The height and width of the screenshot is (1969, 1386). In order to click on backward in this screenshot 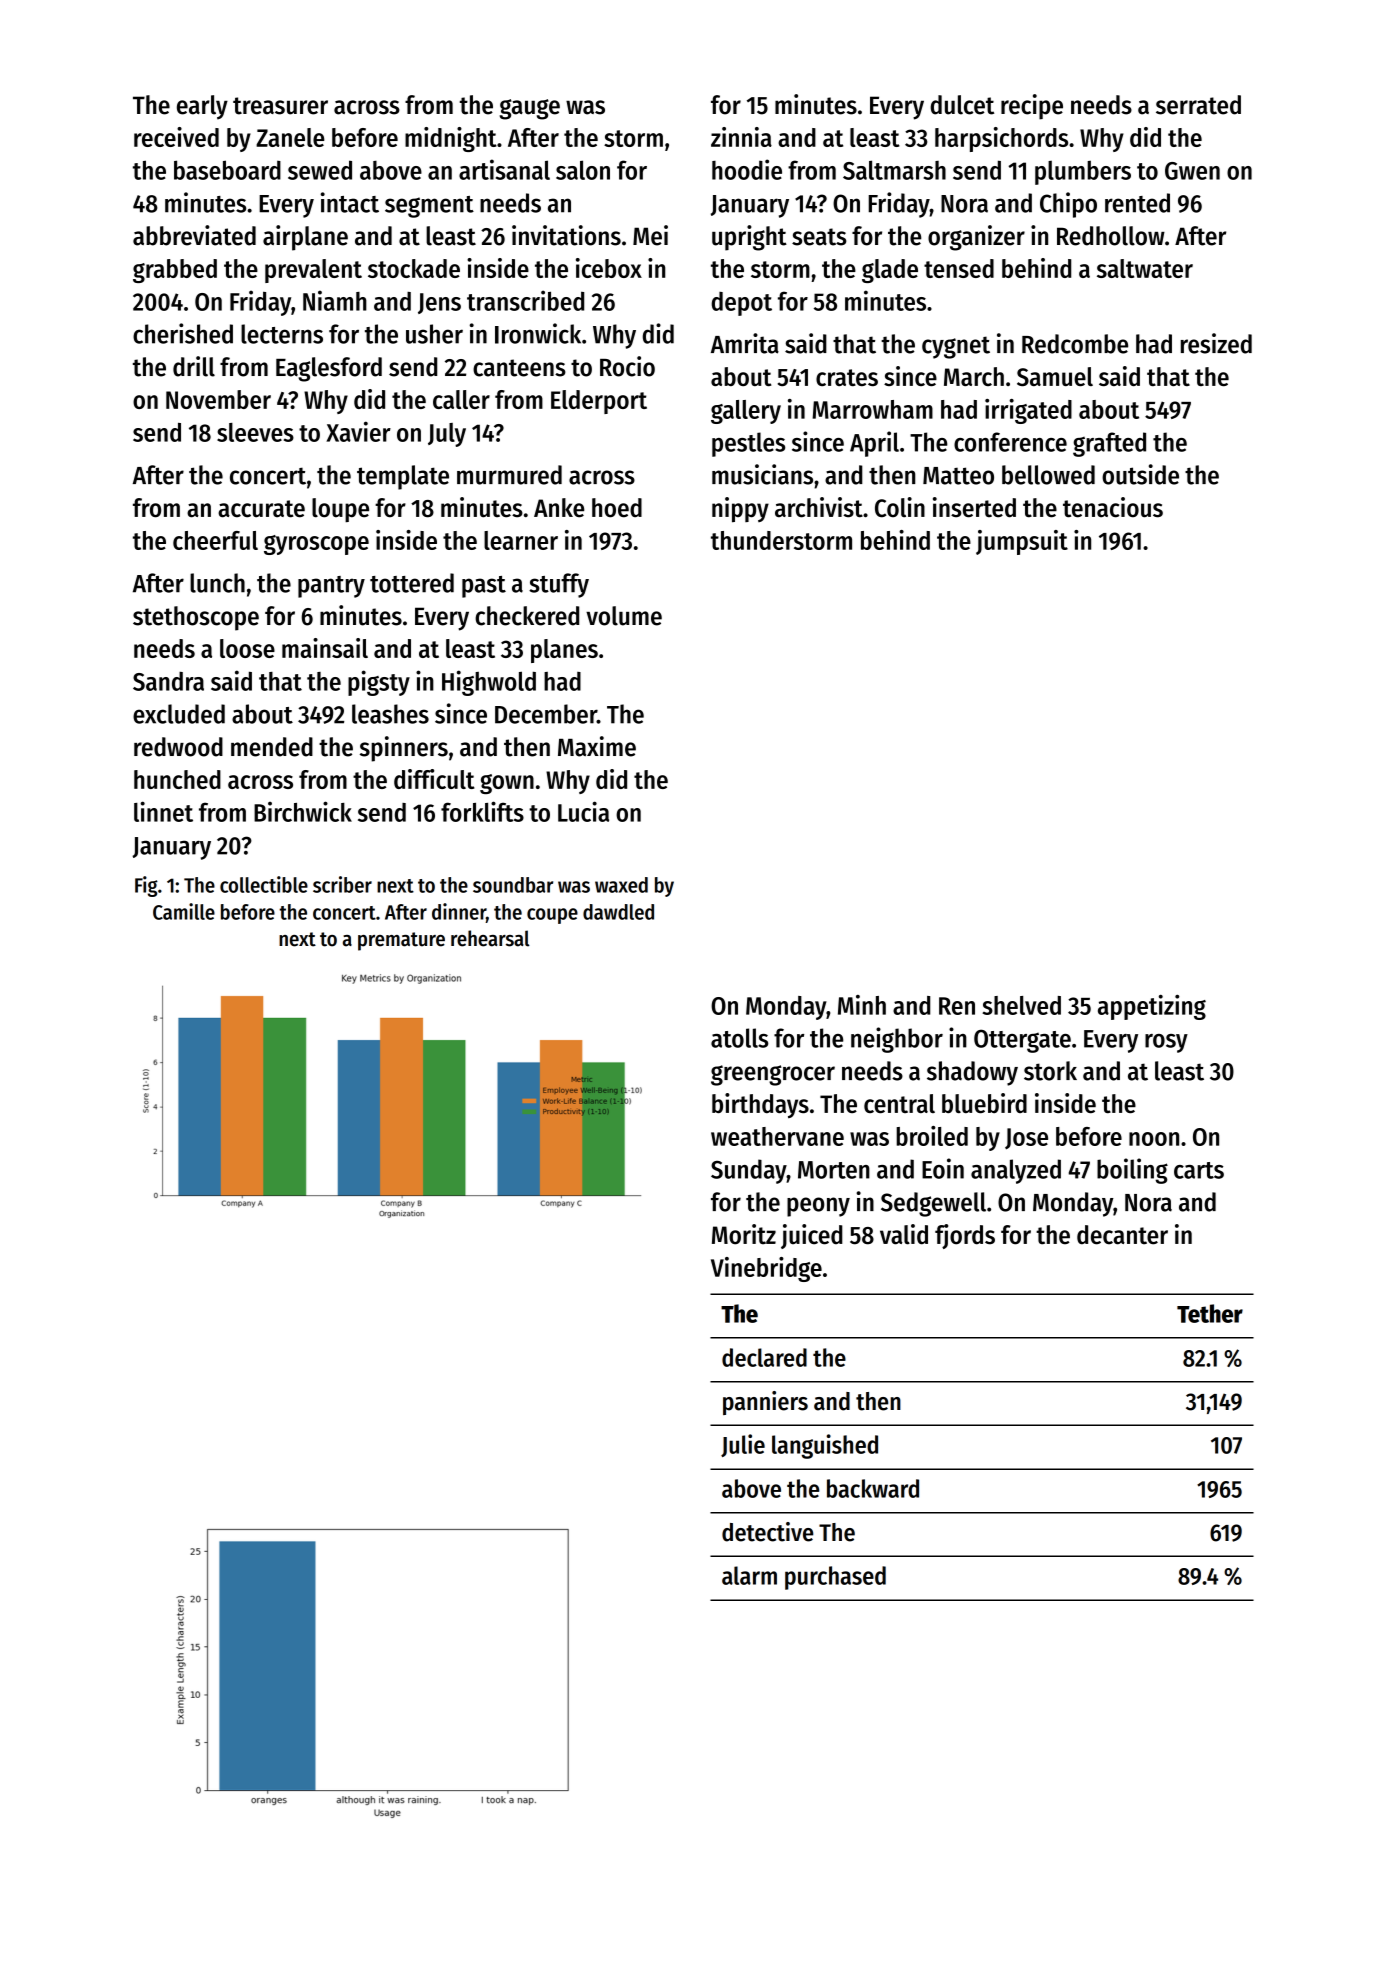, I will do `click(873, 1488)`.
